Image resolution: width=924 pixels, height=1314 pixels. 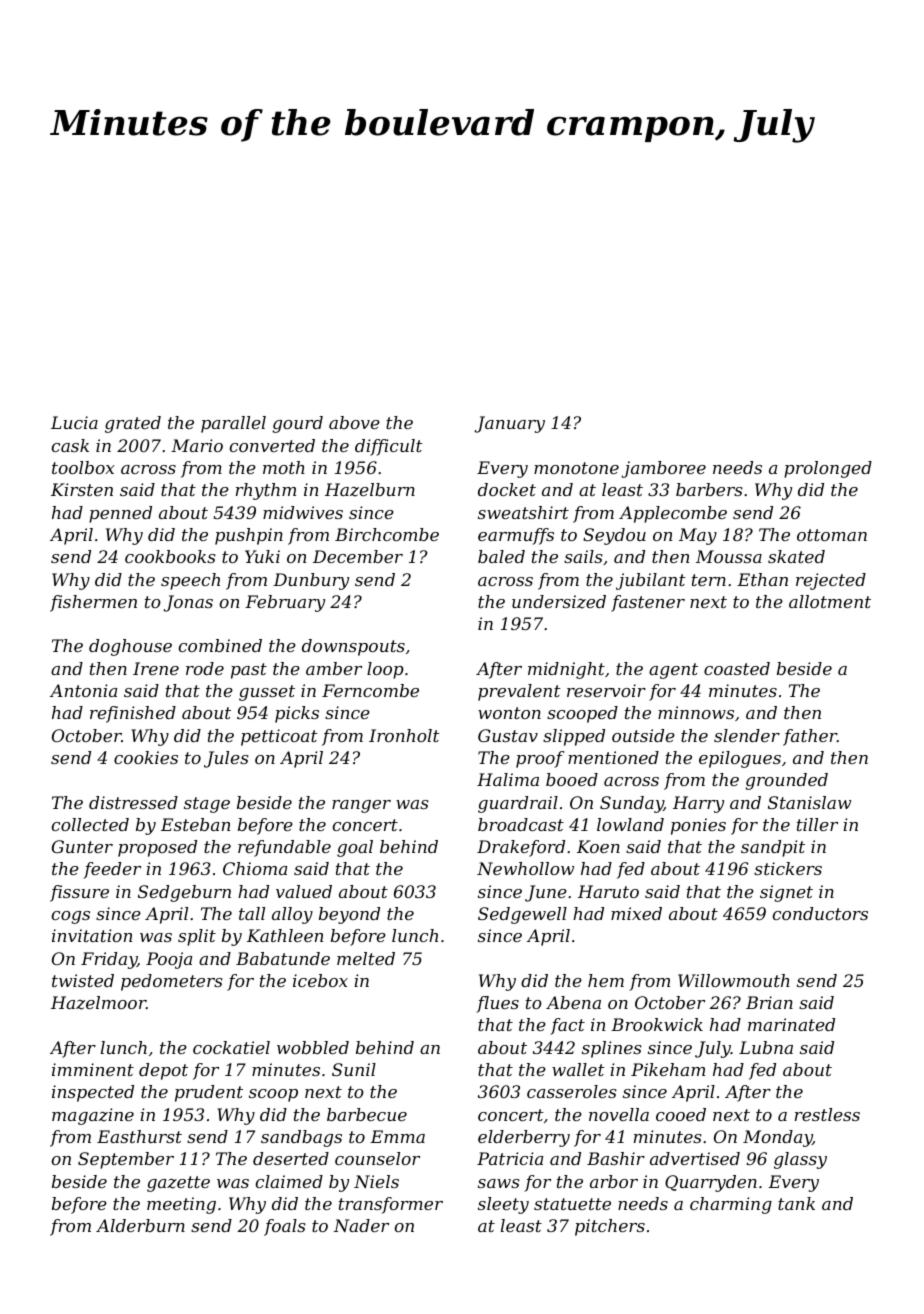 What do you see at coordinates (657, 1024) in the screenshot?
I see `Brookwick` at bounding box center [657, 1024].
